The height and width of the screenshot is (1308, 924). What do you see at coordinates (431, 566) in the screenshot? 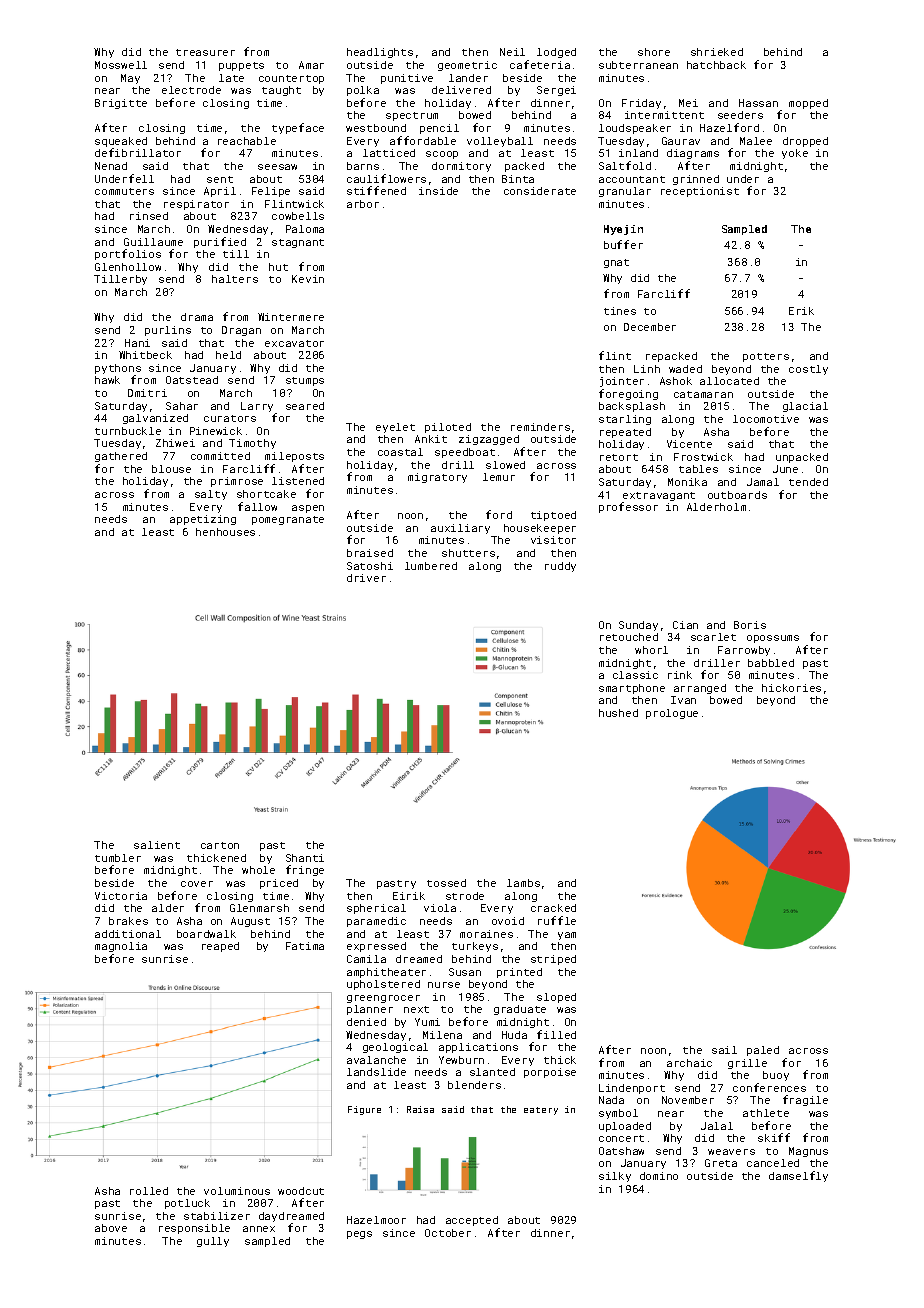
I see `lumbered` at bounding box center [431, 566].
